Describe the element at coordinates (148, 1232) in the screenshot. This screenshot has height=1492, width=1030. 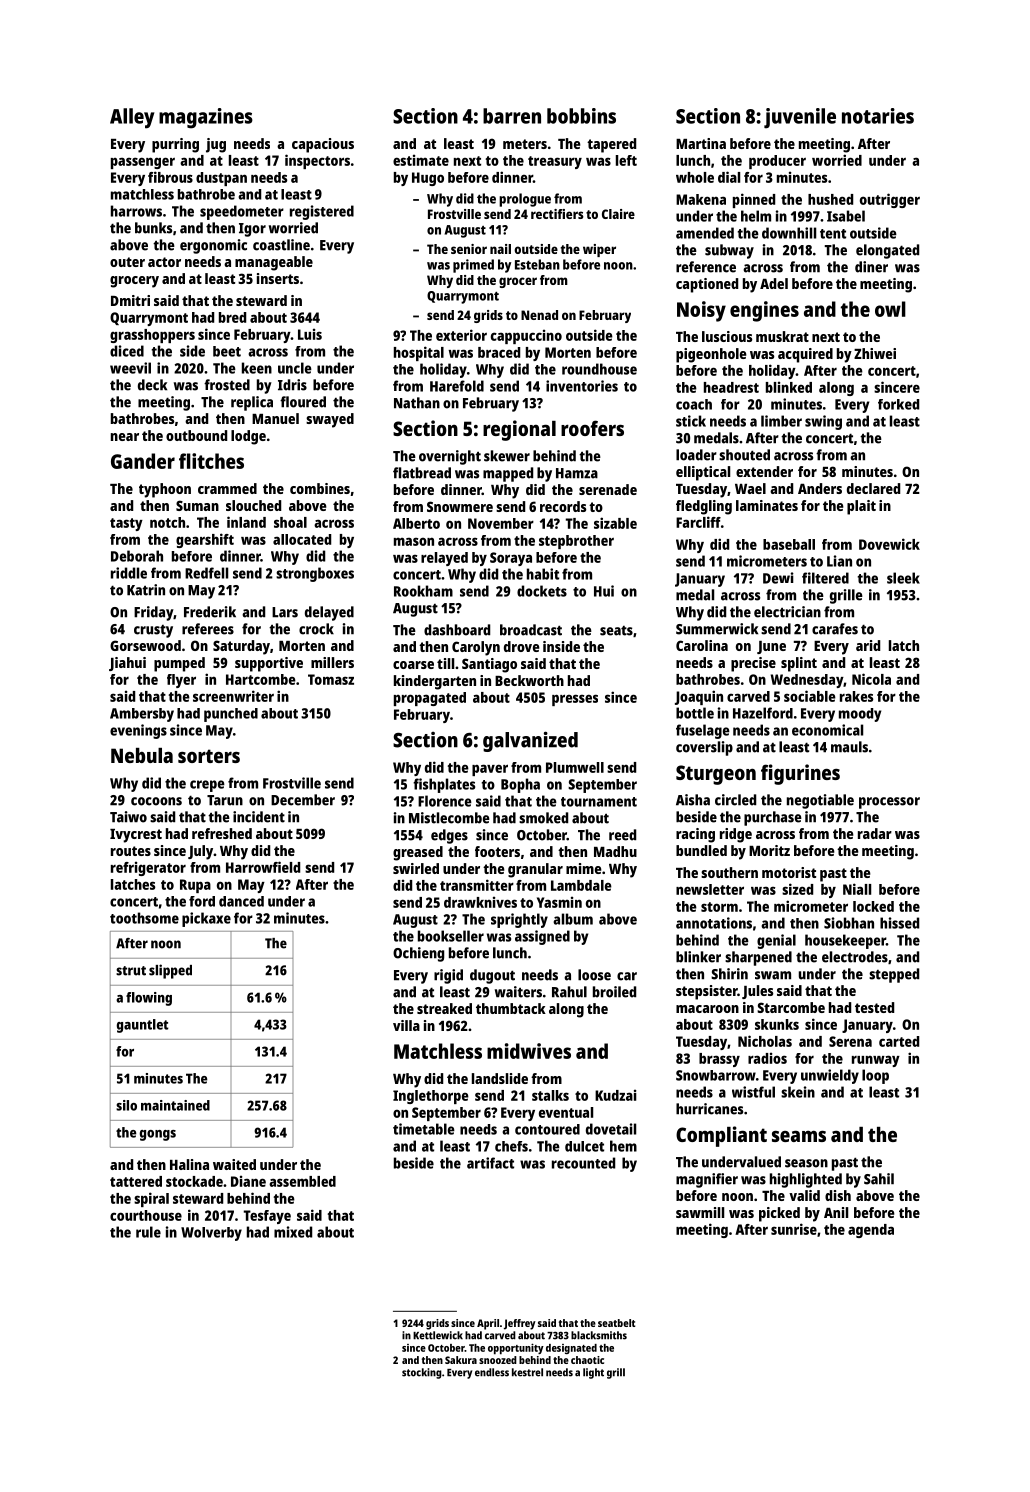
I see `rule` at that location.
